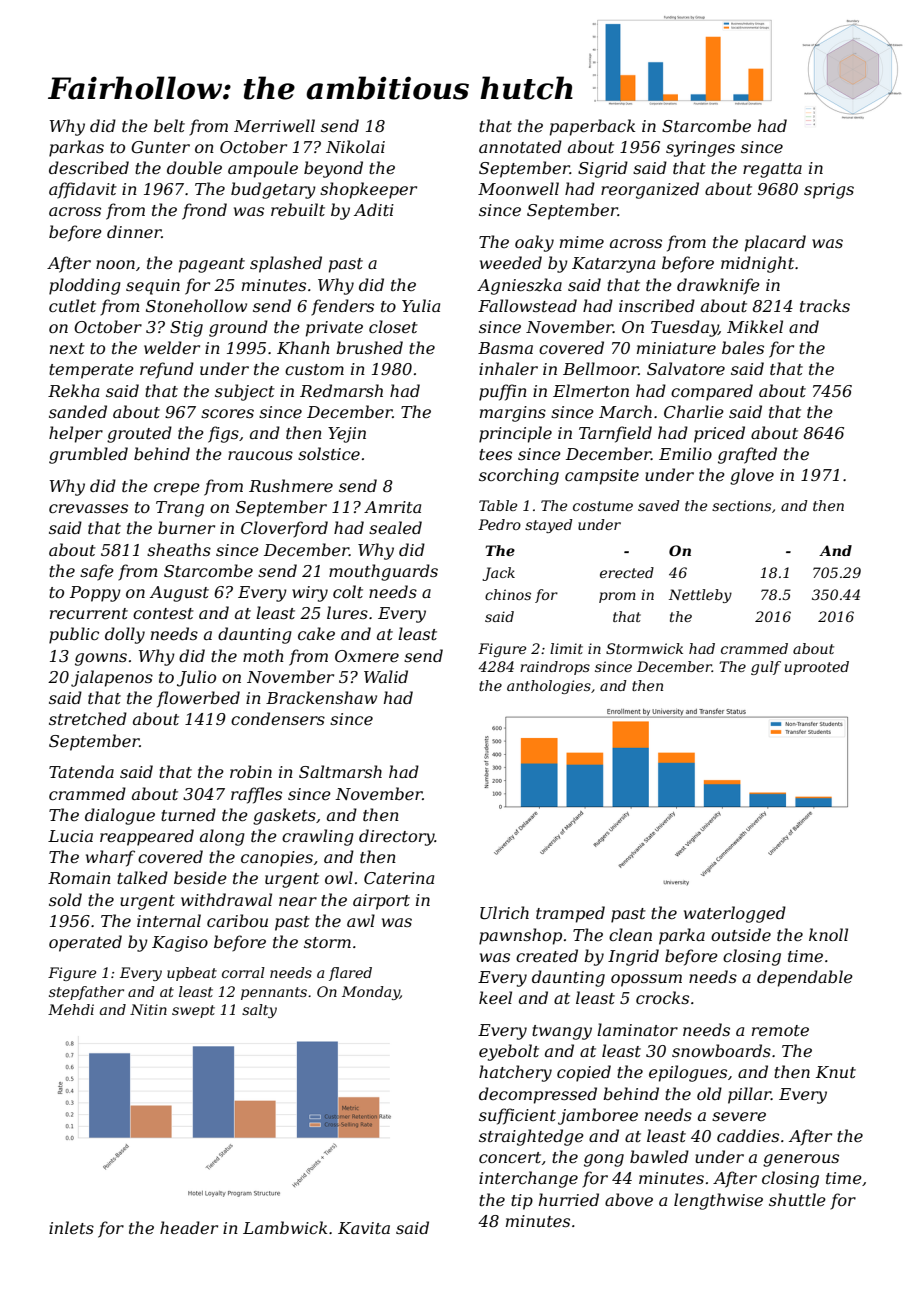 This screenshot has height=1308, width=924. Describe the element at coordinates (71, 1227) in the screenshot. I see `inlets` at that location.
